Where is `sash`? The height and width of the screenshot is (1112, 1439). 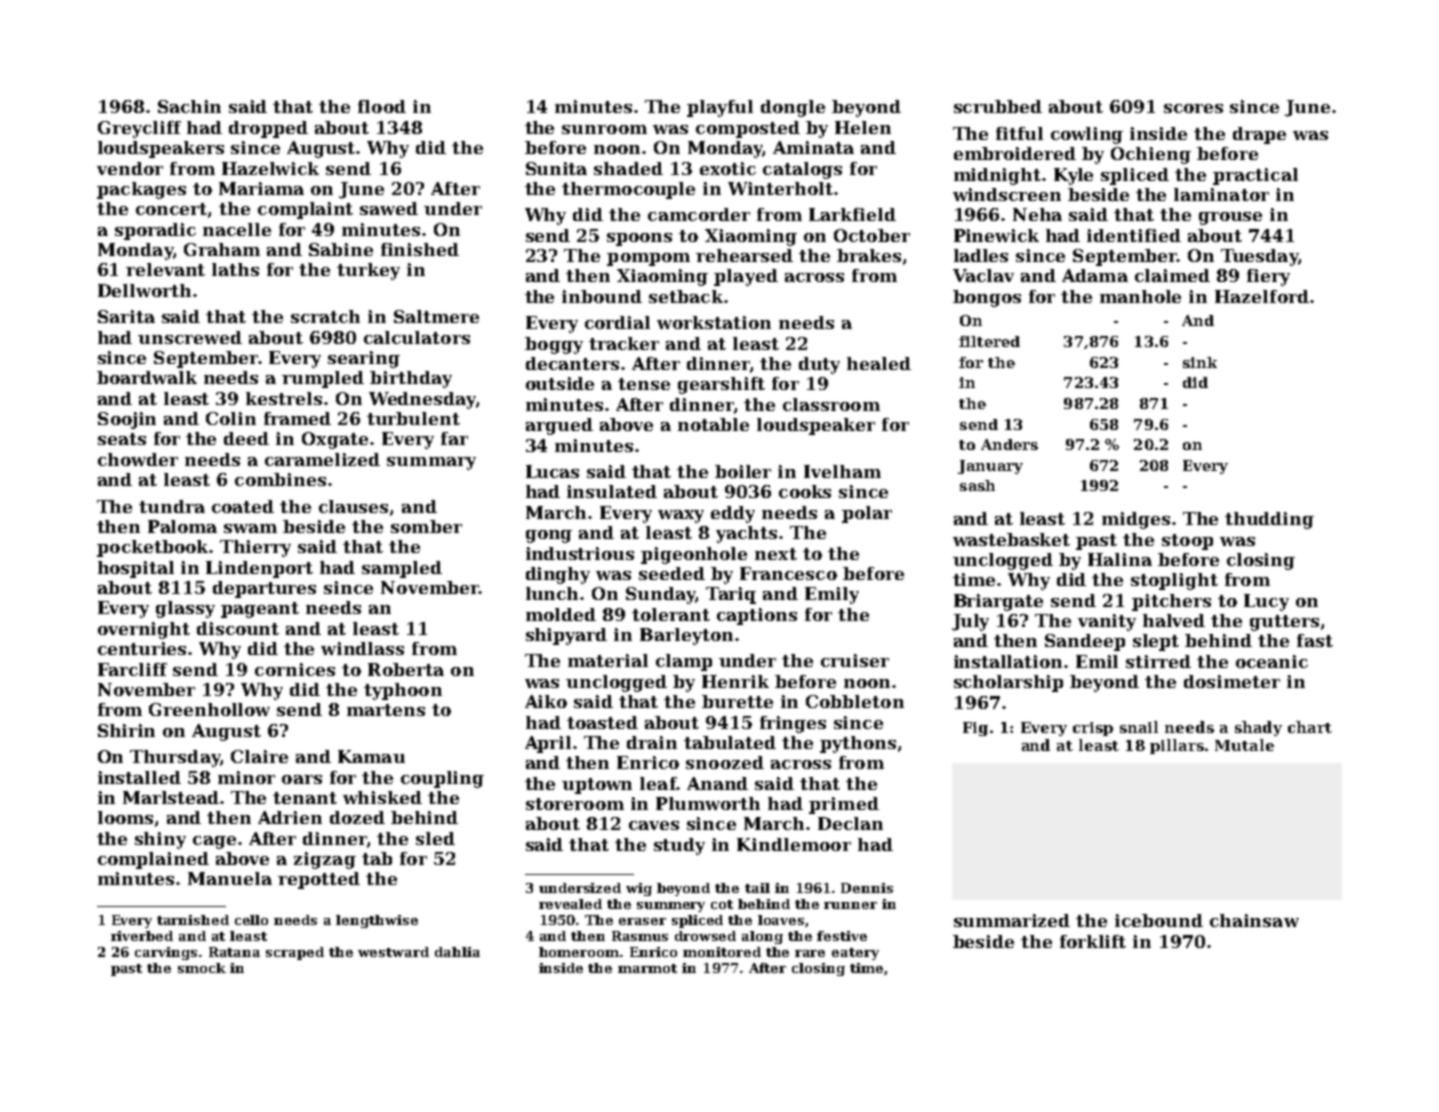
sash is located at coordinates (977, 485).
